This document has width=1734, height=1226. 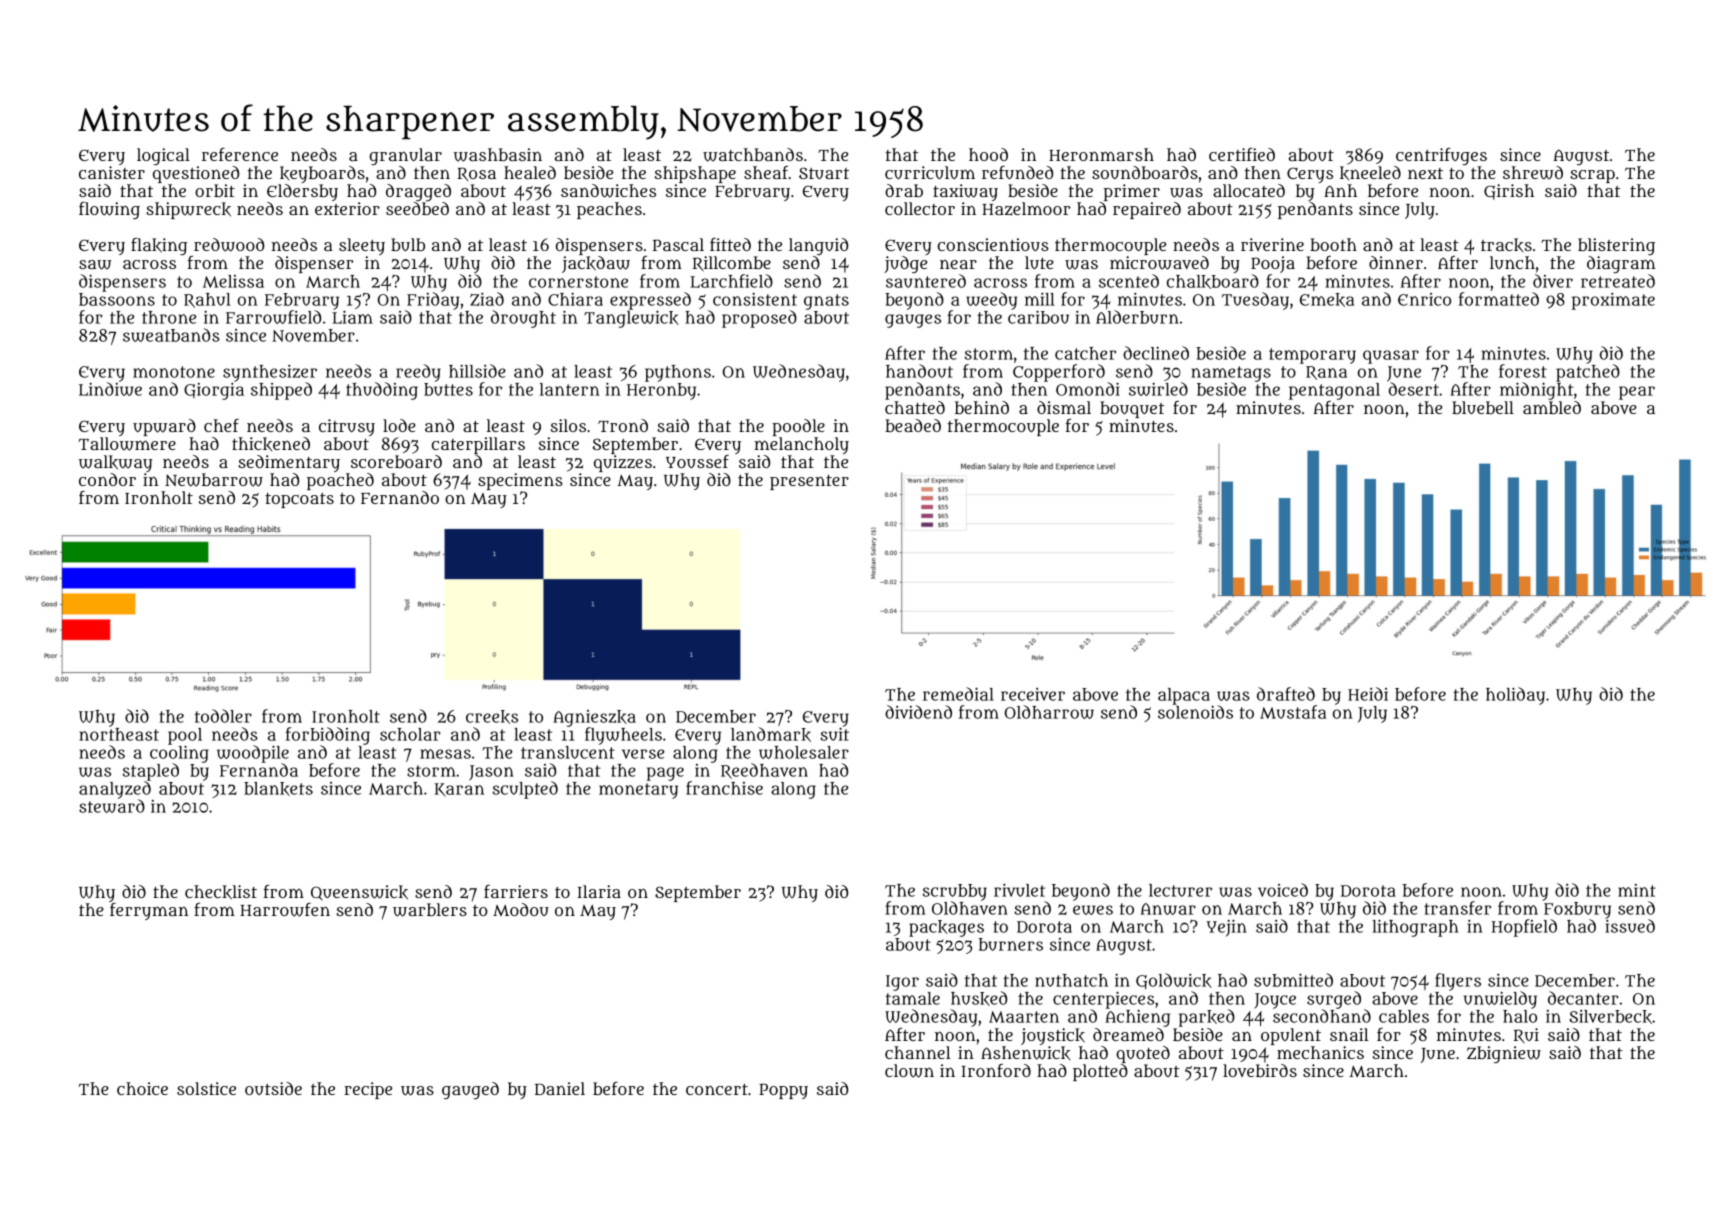 What do you see at coordinates (221, 892) in the document?
I see `checklist` at bounding box center [221, 892].
